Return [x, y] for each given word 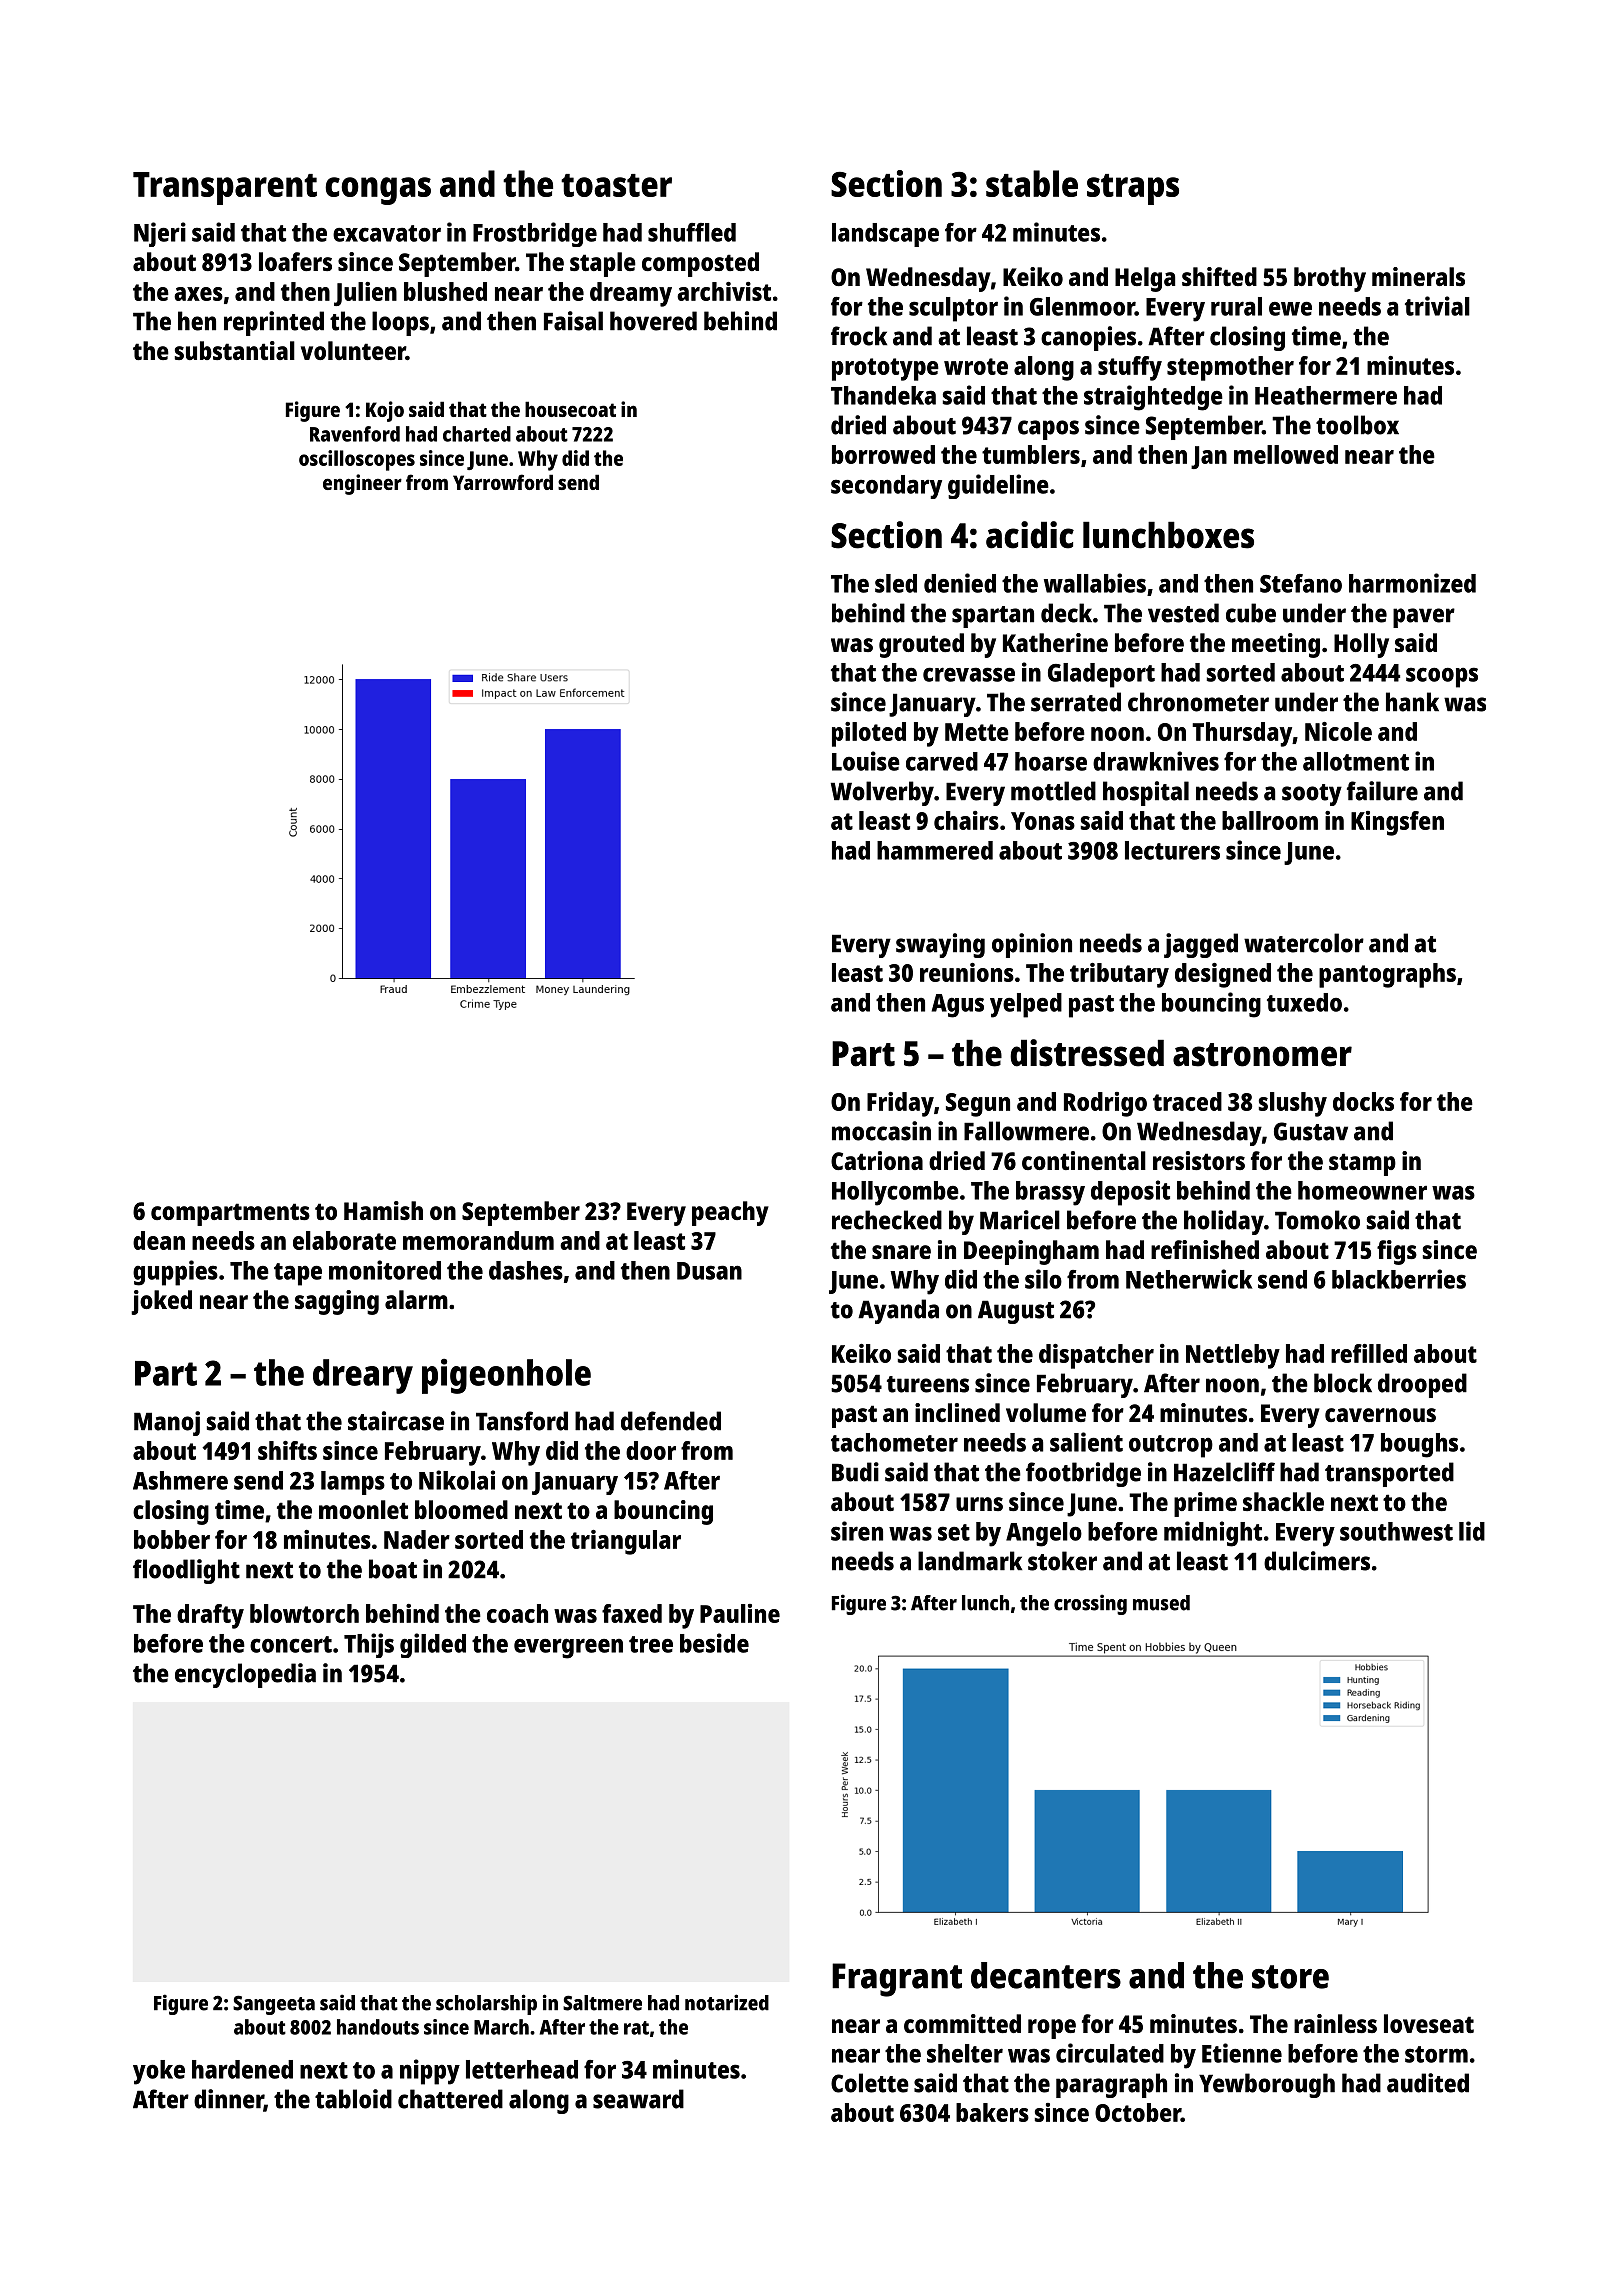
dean [159, 1240]
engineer [362, 484]
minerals [1418, 276]
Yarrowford [503, 482]
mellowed [1286, 454]
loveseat [1429, 2023]
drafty [210, 1616]
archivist [724, 291]
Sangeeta [274, 2005]
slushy [1293, 1104]
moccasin [881, 1131]
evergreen [568, 1648]
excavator [387, 233]
